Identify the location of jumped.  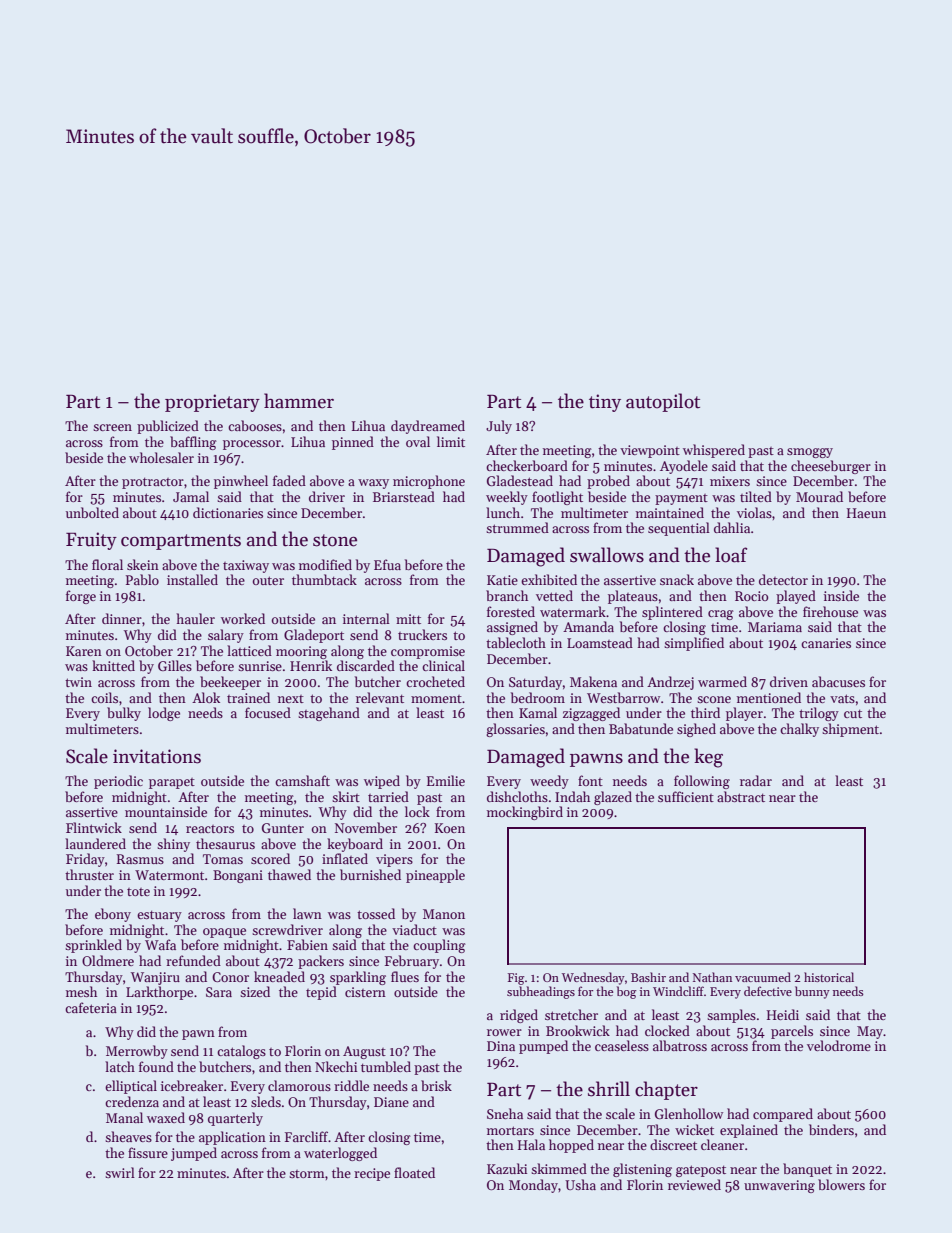
(194, 1154).
